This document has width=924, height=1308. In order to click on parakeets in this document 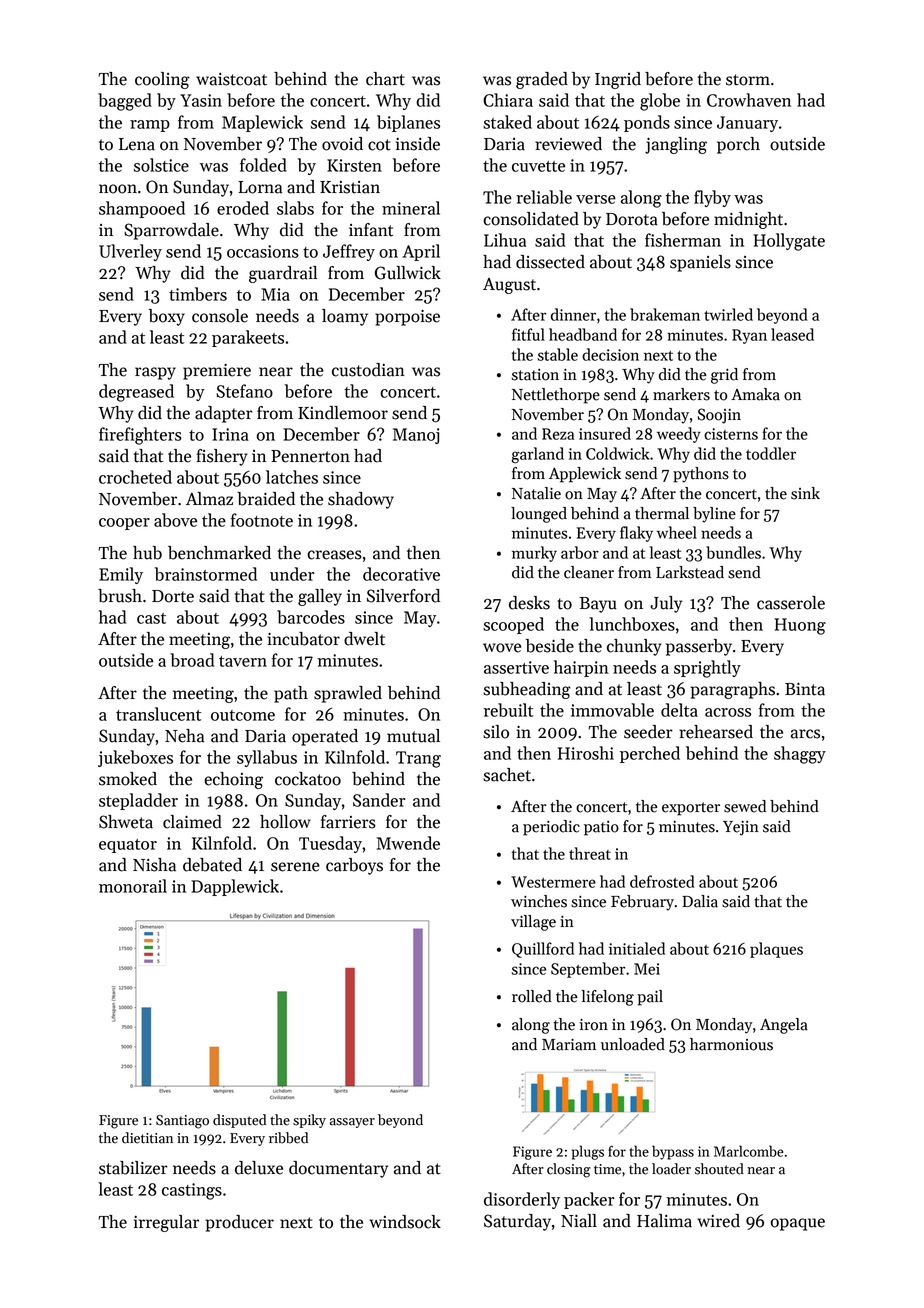, I will do `click(248, 338)`.
